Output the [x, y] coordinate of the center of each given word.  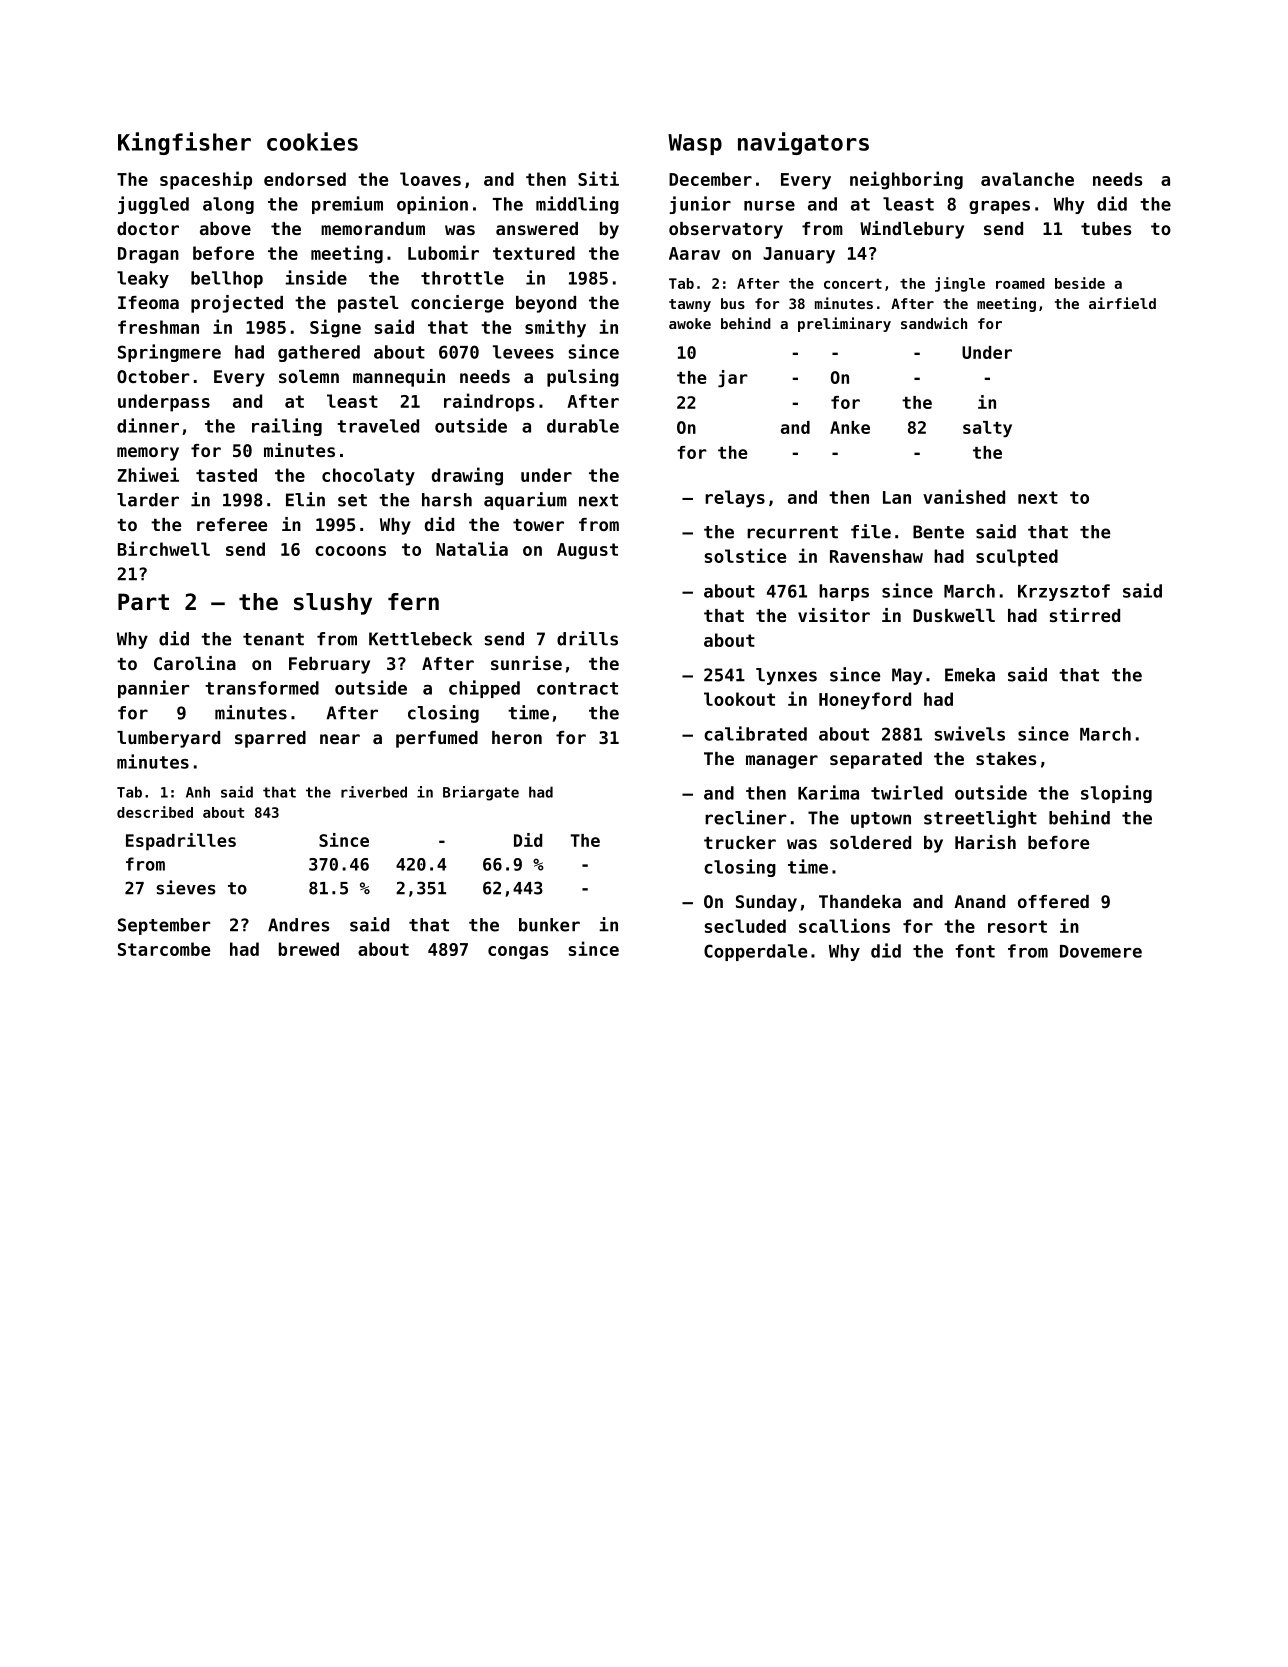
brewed [309, 949]
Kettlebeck [420, 639]
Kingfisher [184, 143]
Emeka [970, 675]
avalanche [1027, 179]
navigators [803, 143]
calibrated [755, 733]
